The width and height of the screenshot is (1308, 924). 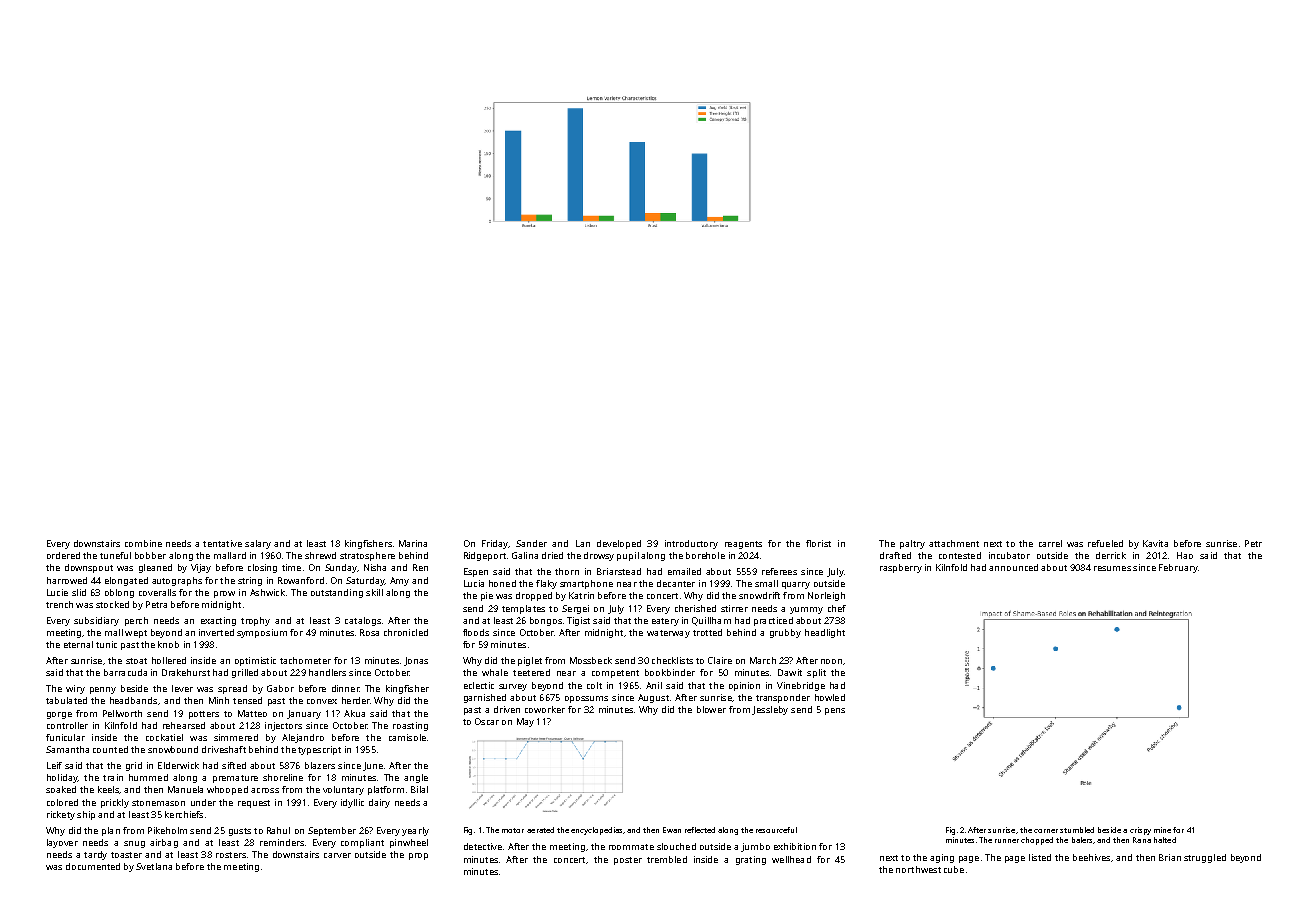 What do you see at coordinates (825, 633) in the screenshot?
I see `headlight` at bounding box center [825, 633].
